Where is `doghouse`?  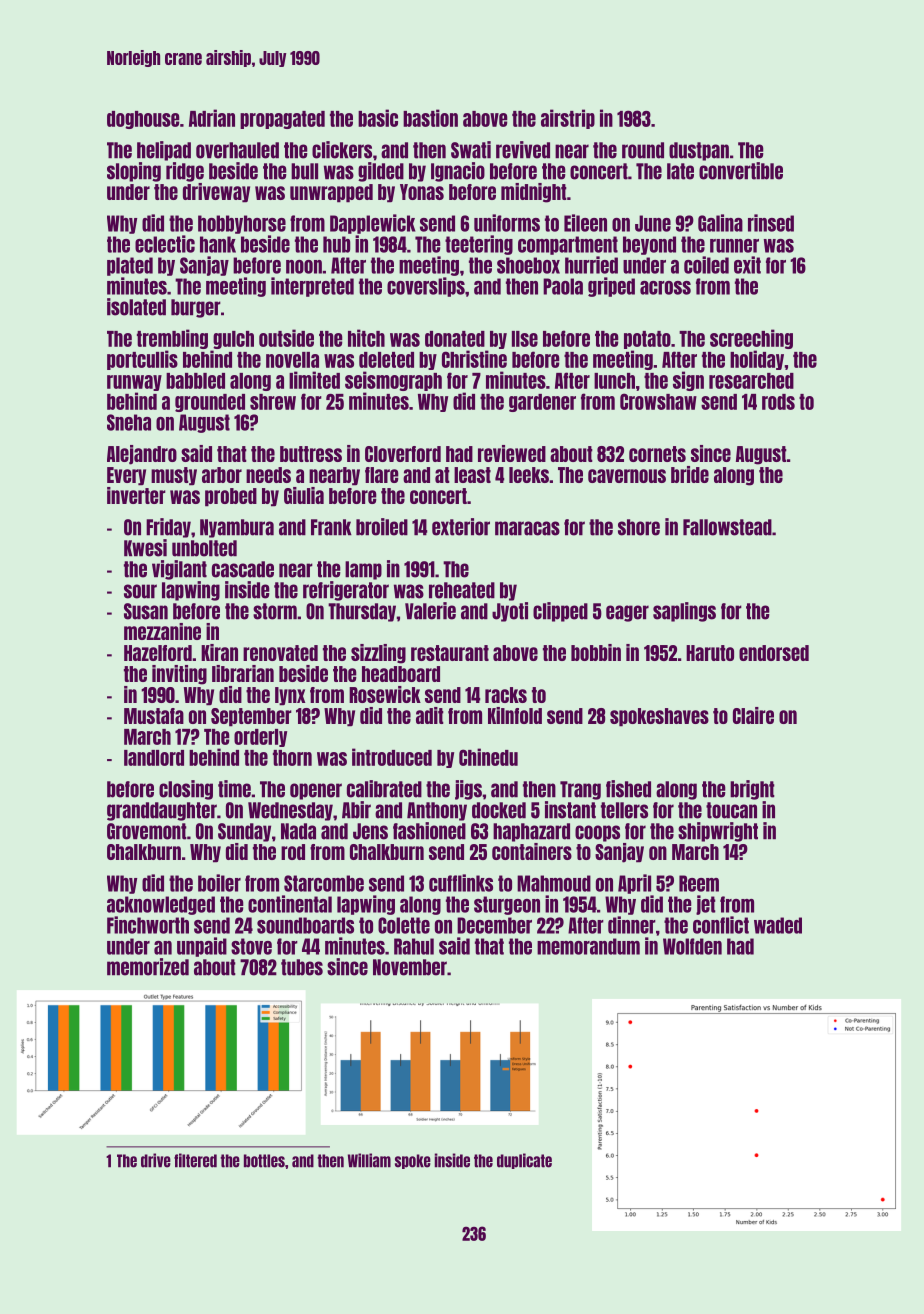 doghouse is located at coordinates (143, 120).
